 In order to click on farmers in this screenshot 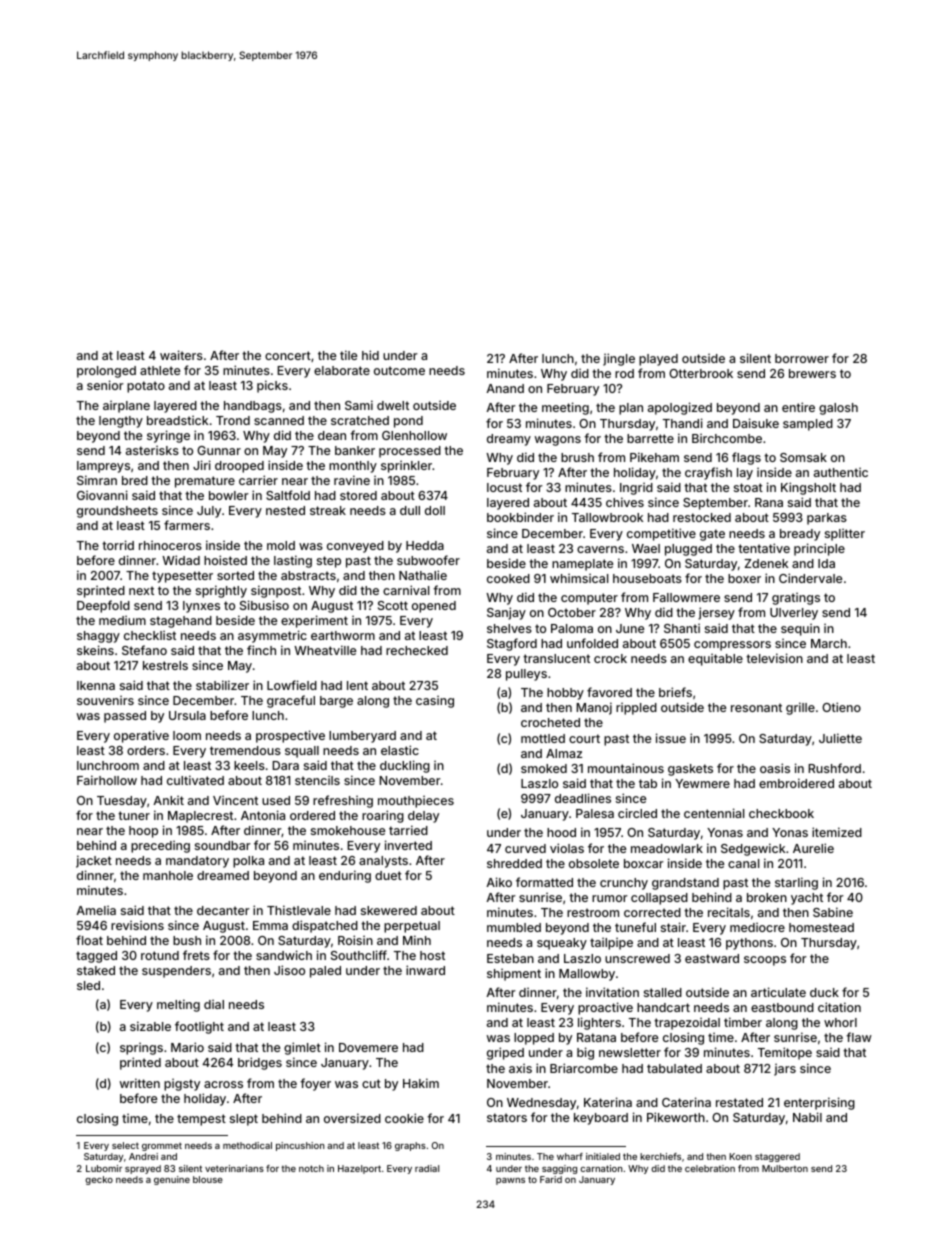, I will do `click(187, 525)`.
